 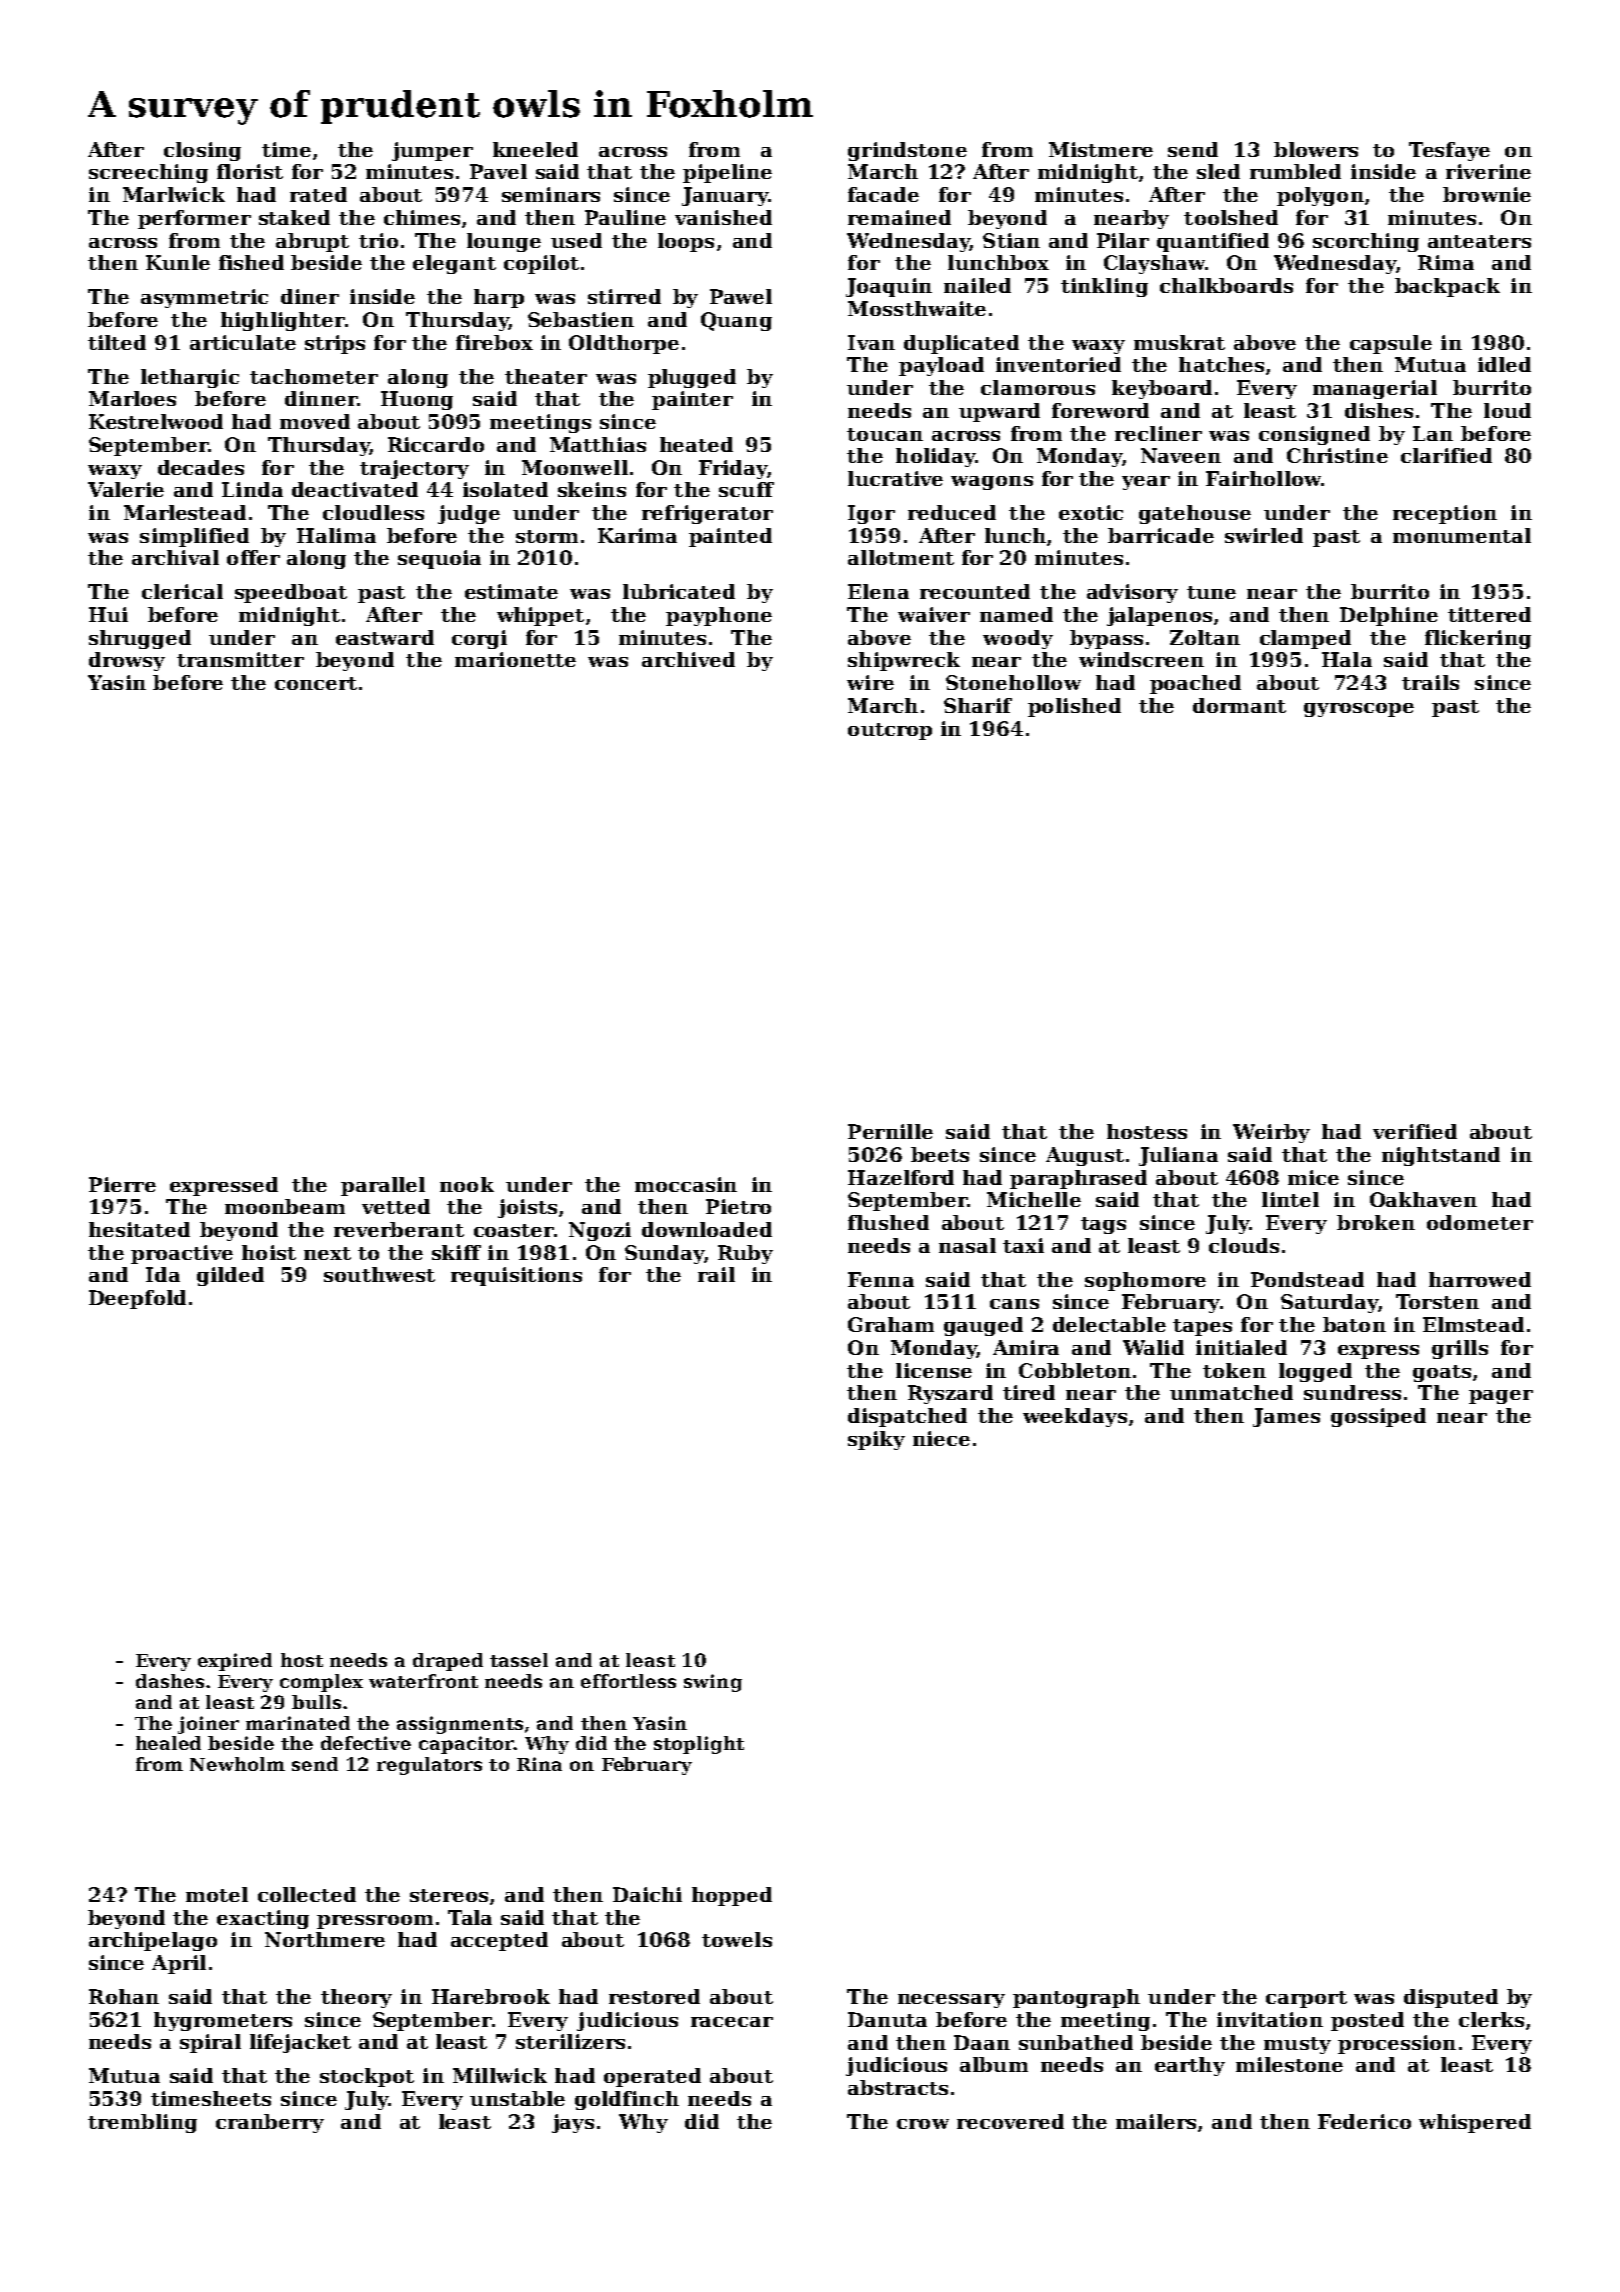 I want to click on drowsy, so click(x=127, y=661).
